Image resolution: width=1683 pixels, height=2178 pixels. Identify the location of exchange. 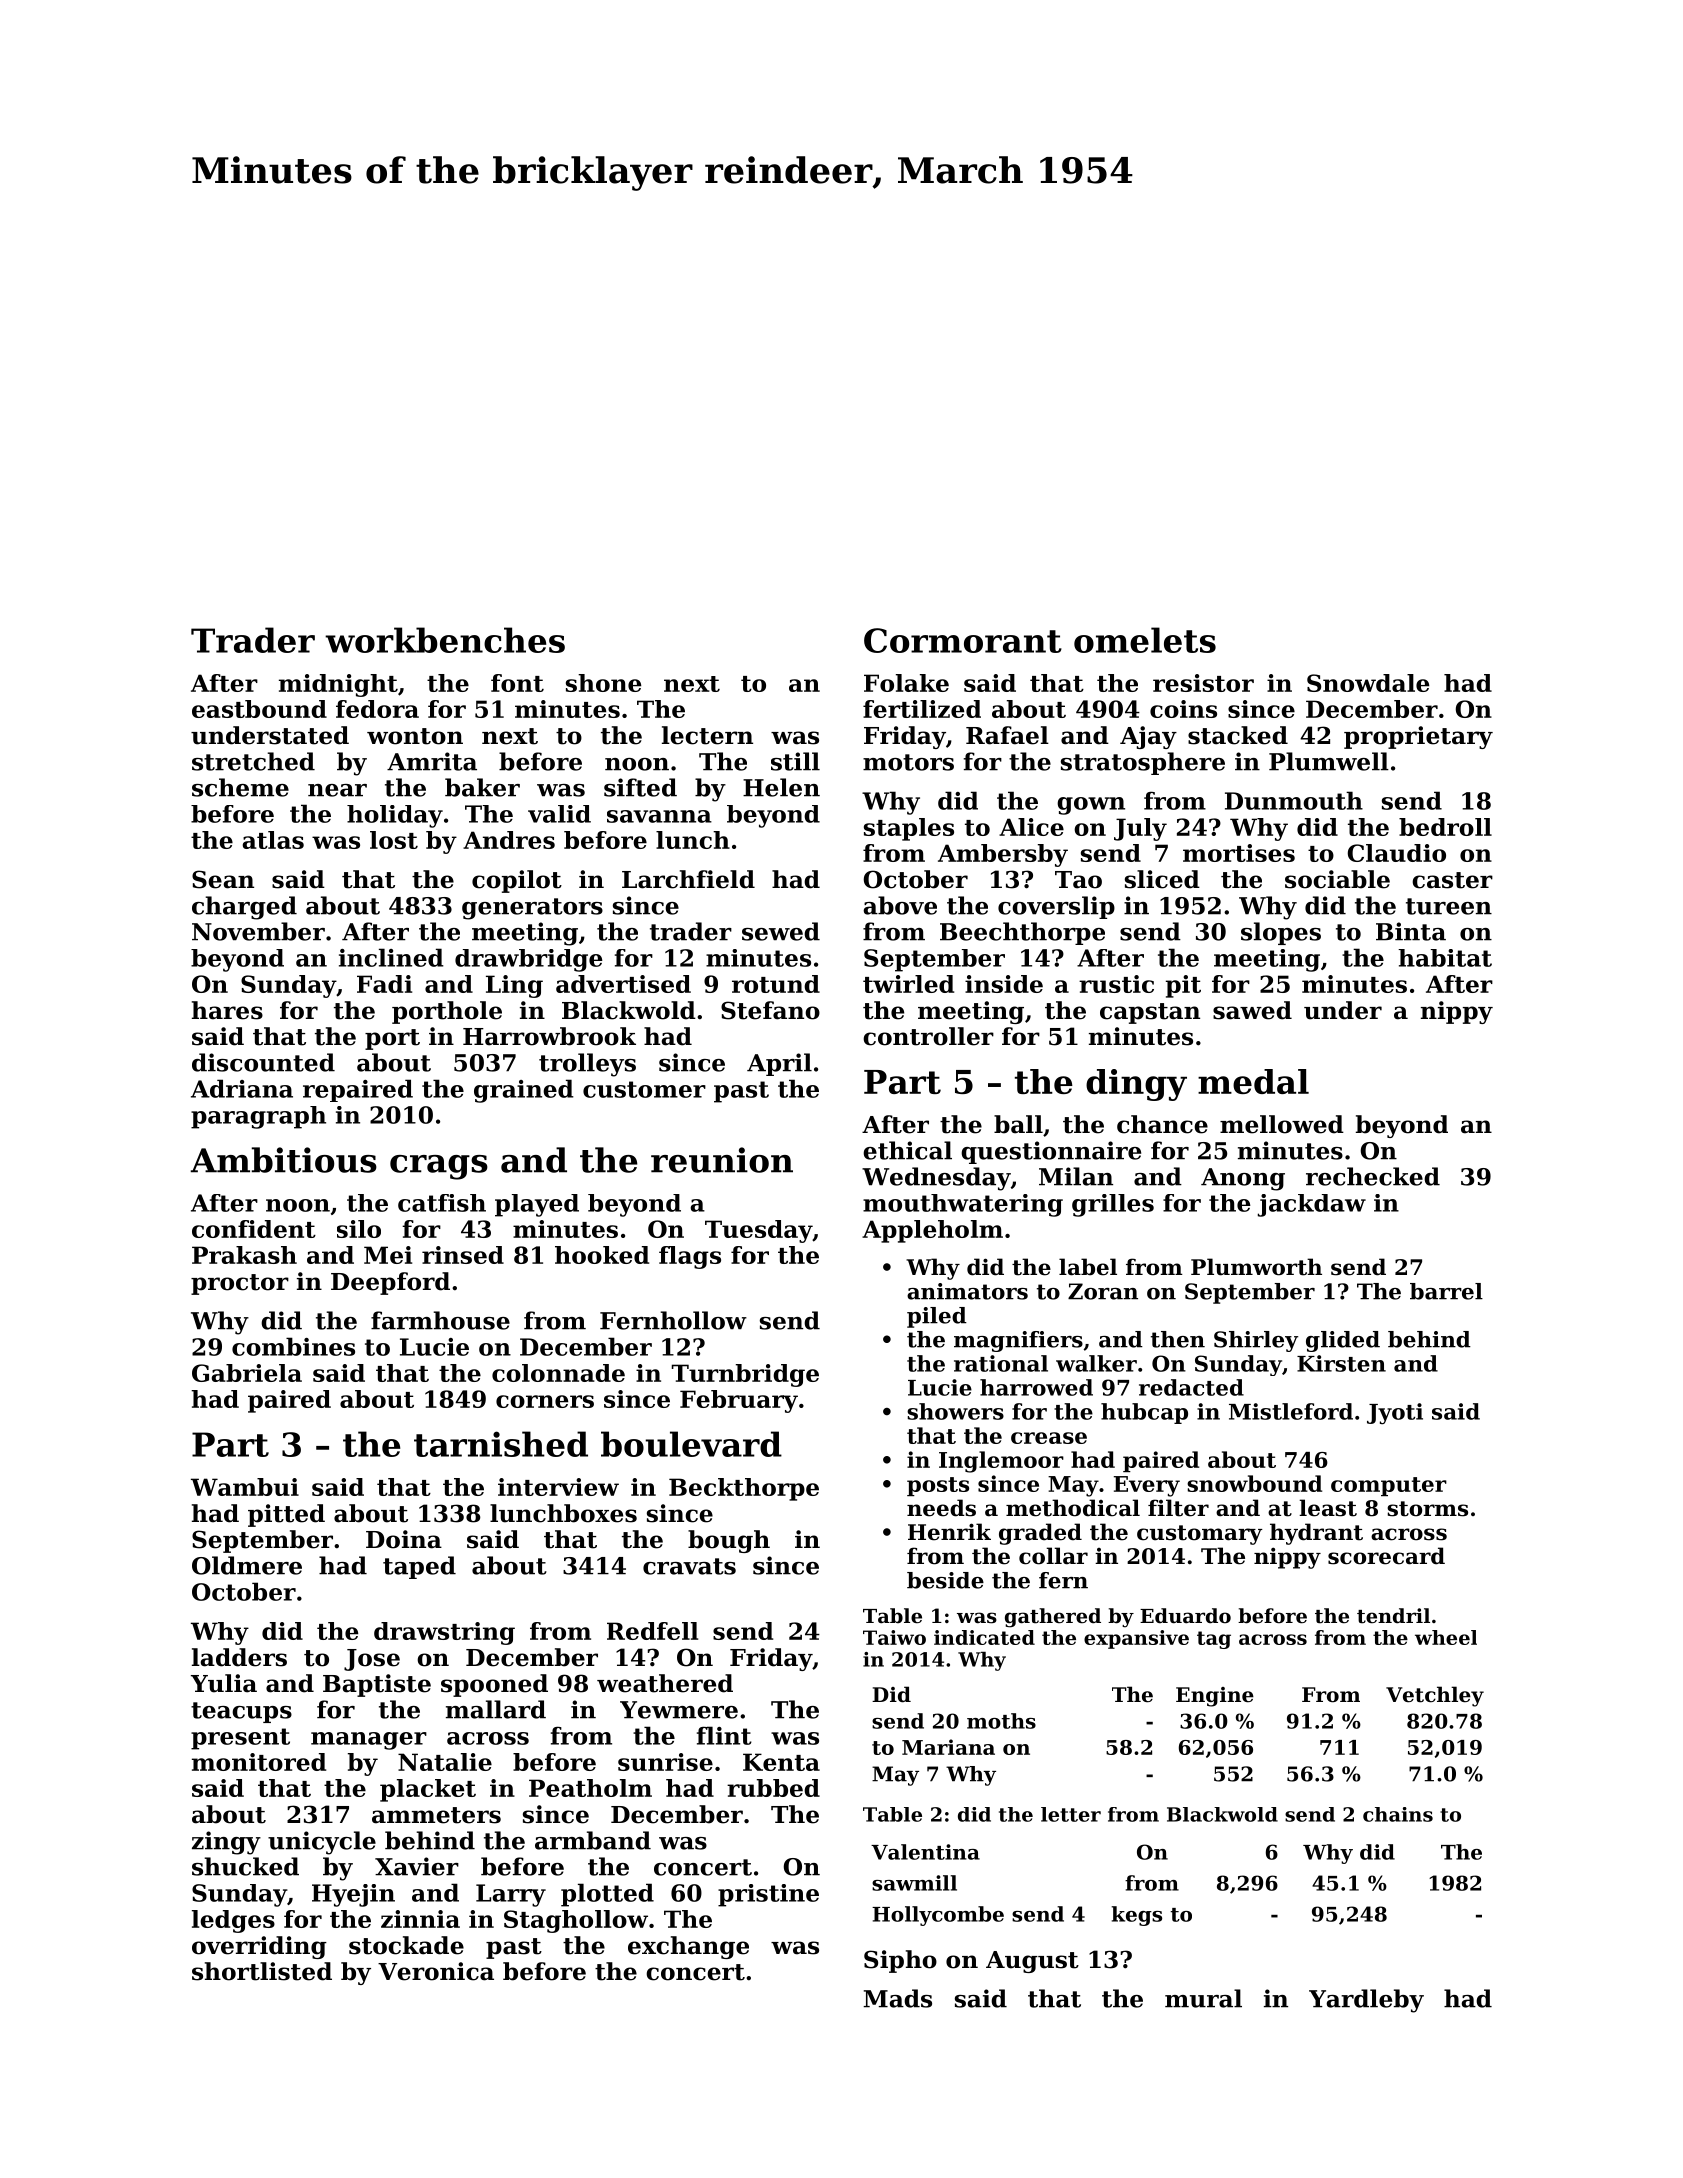
(688, 1947).
